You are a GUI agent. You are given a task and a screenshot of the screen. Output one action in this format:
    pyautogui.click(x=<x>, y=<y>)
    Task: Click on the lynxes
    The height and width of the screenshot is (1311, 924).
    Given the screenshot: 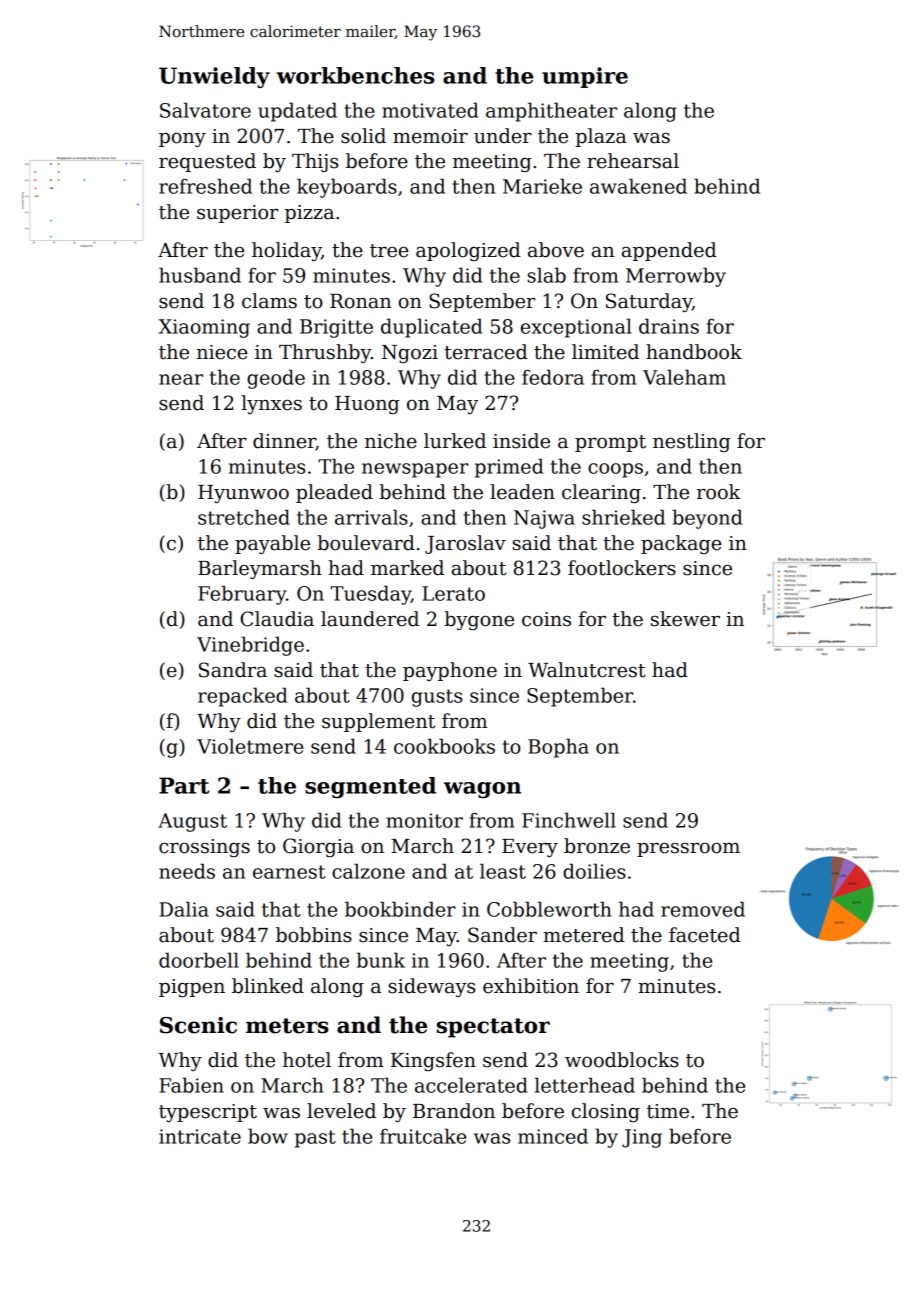 What is the action you would take?
    pyautogui.click(x=271, y=404)
